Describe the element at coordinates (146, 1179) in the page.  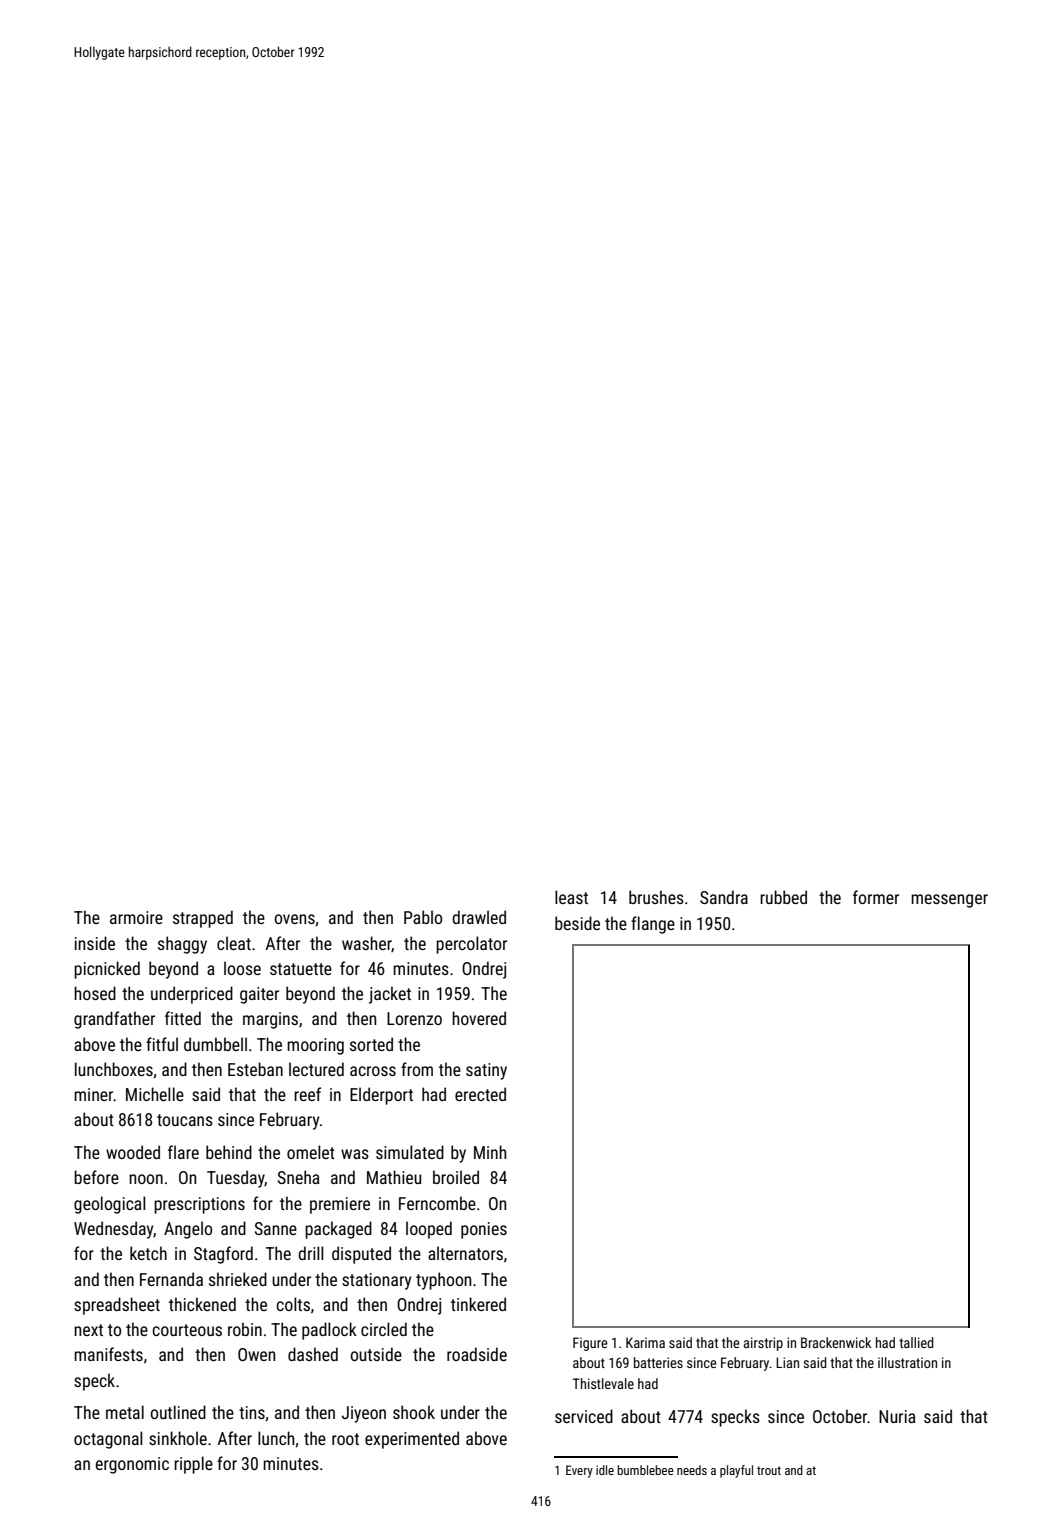
I see `noon` at that location.
